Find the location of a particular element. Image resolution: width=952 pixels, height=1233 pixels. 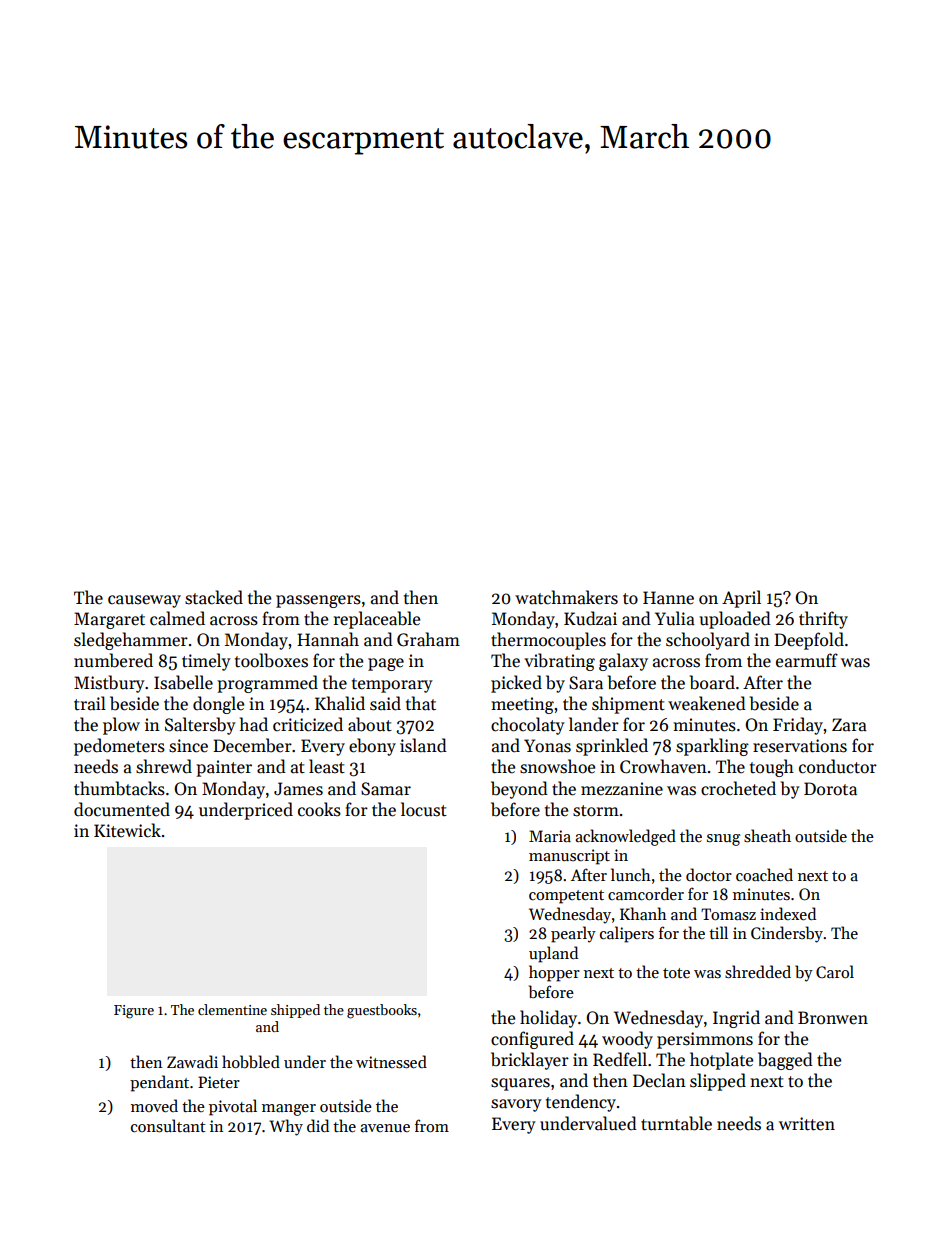

persimmons is located at coordinates (705, 1040).
